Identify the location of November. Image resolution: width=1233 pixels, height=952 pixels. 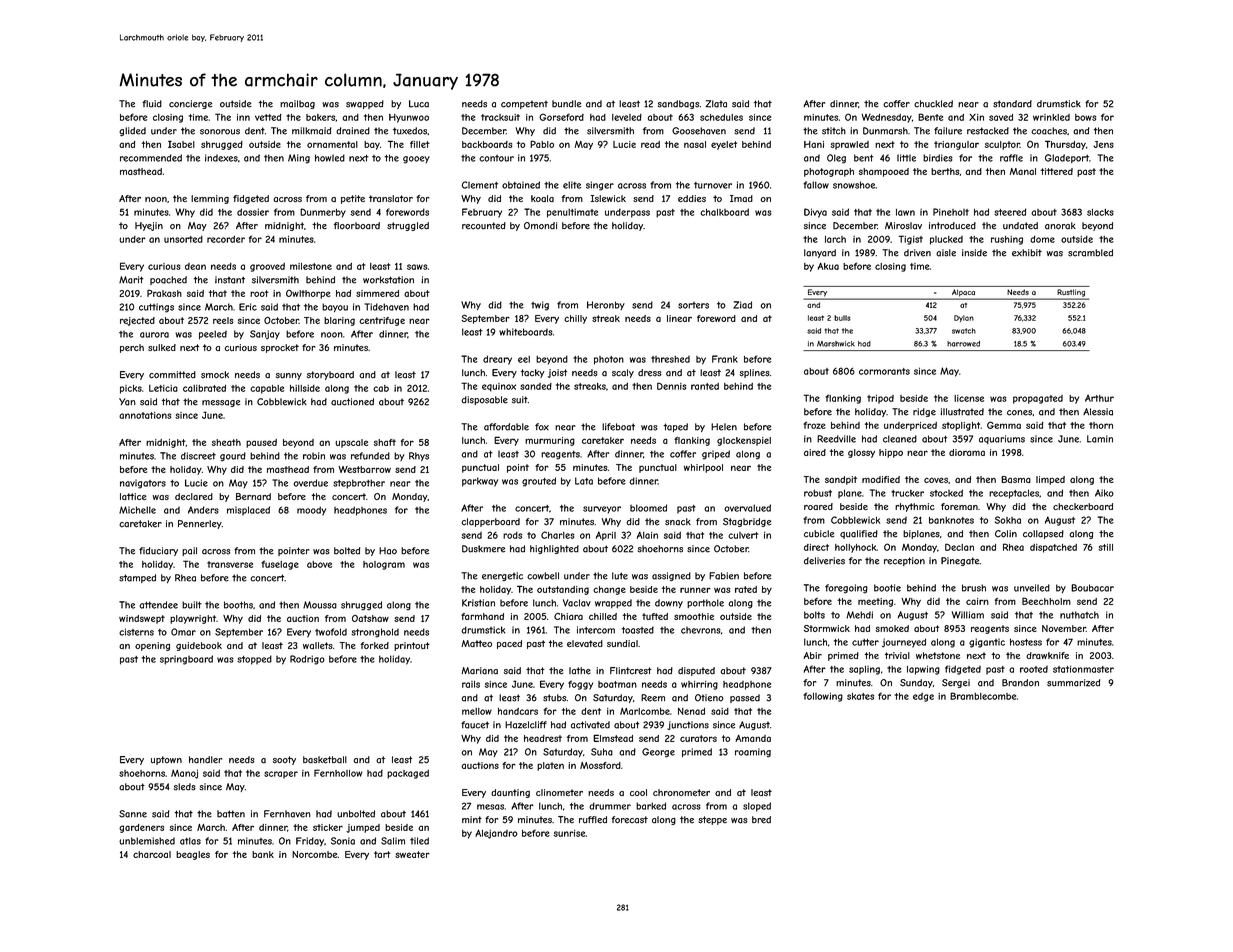
(1064, 628).
